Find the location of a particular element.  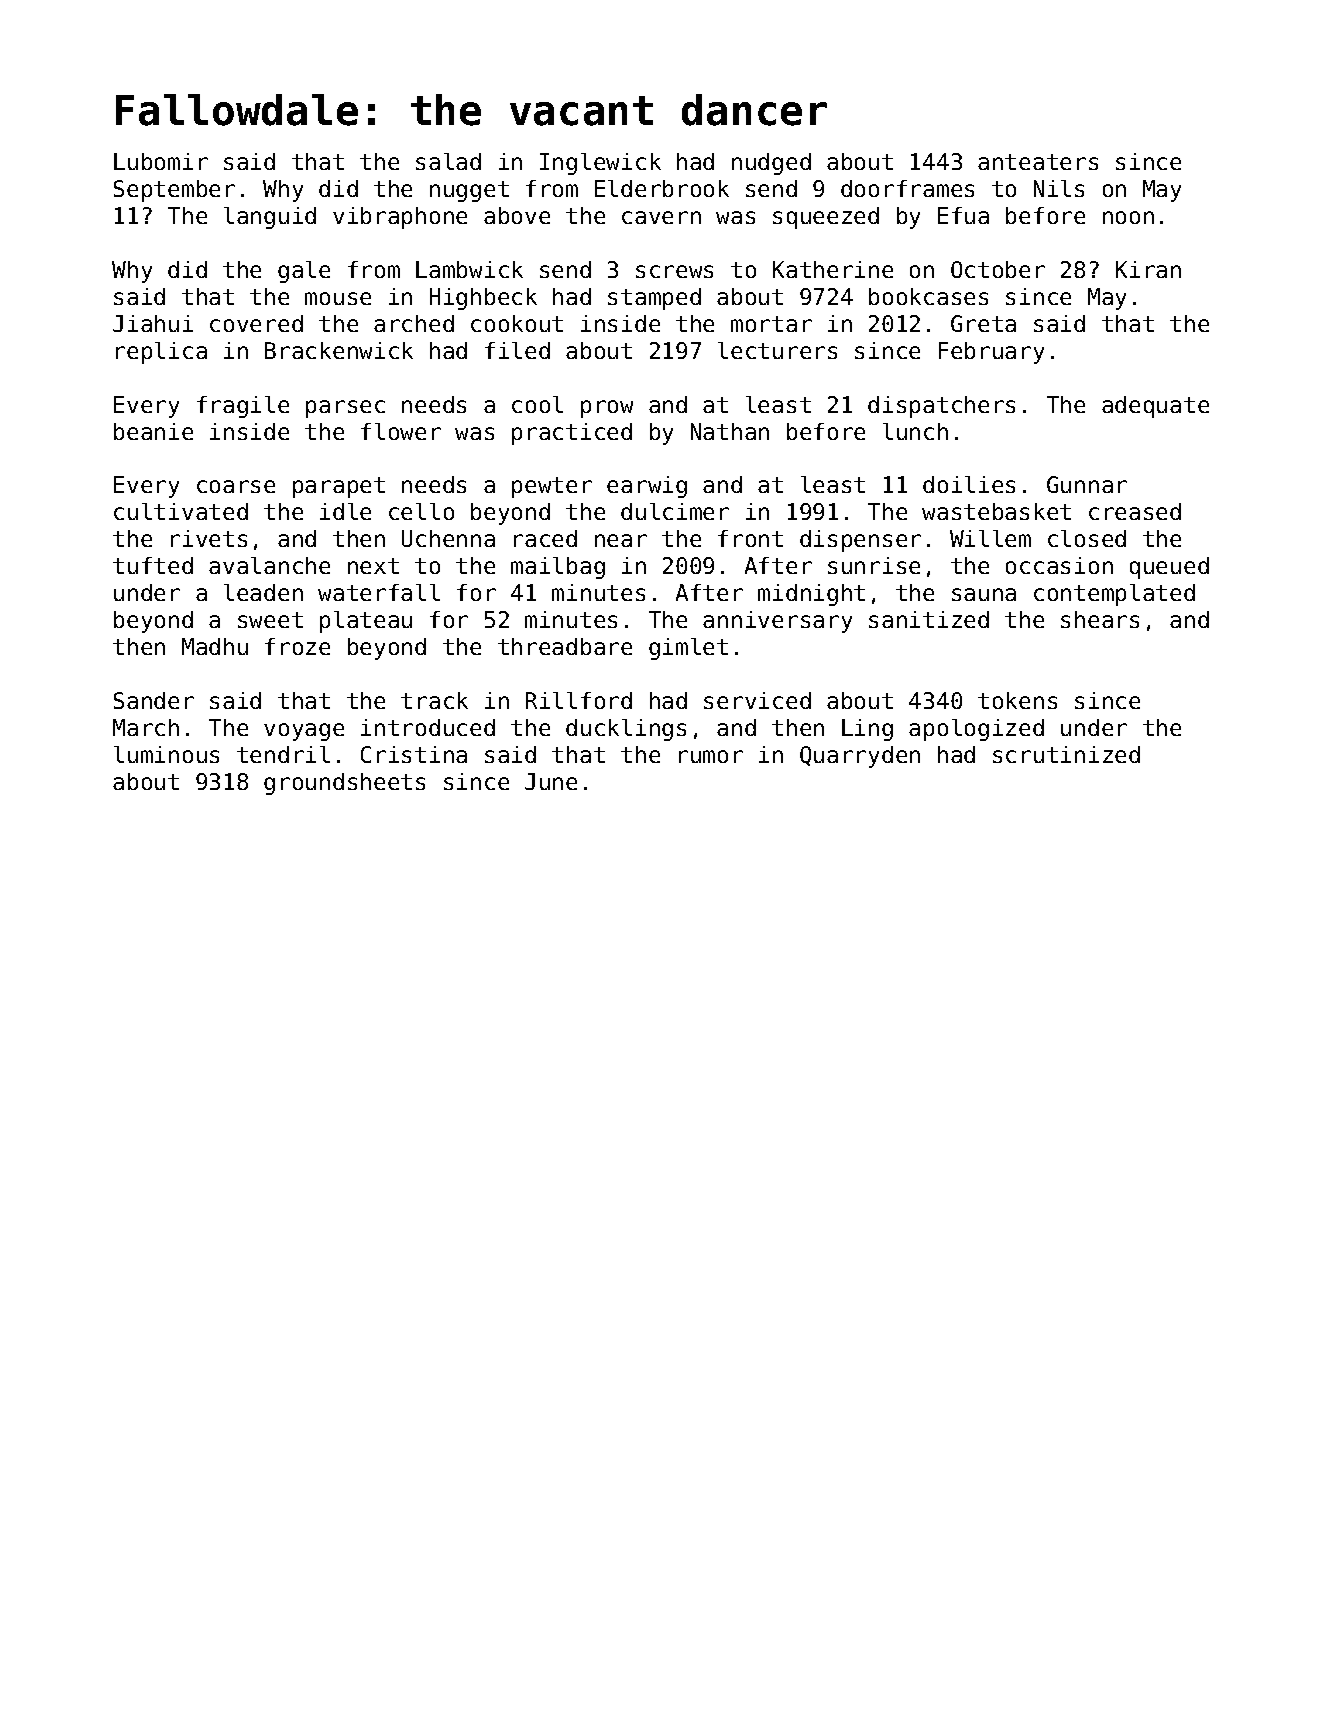

June is located at coordinates (551, 781).
